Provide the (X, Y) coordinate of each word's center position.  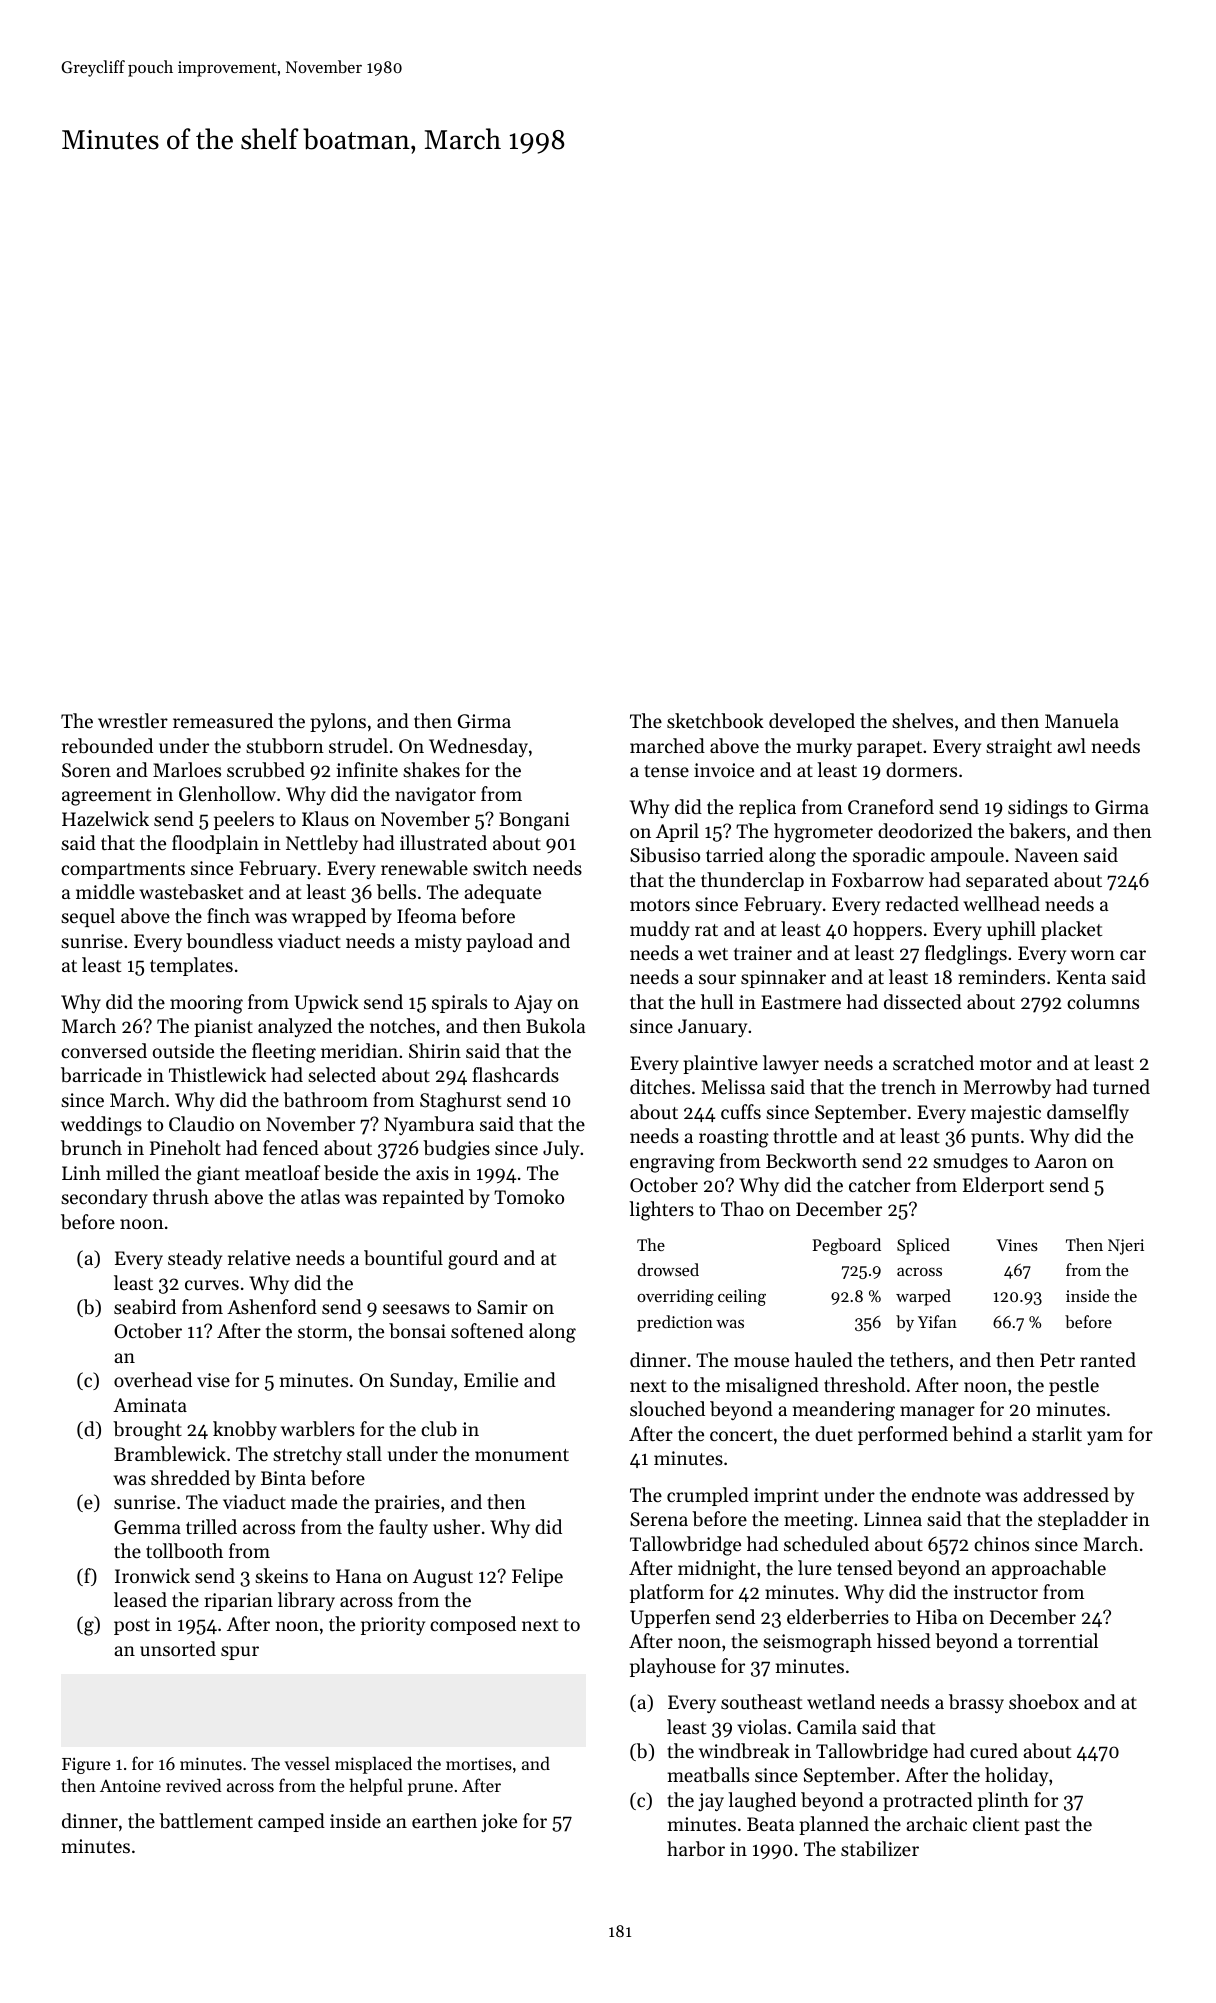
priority (393, 1626)
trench (908, 1086)
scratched (933, 1062)
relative (259, 1257)
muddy (660, 930)
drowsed (668, 1269)
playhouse (673, 1667)
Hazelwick (105, 818)
